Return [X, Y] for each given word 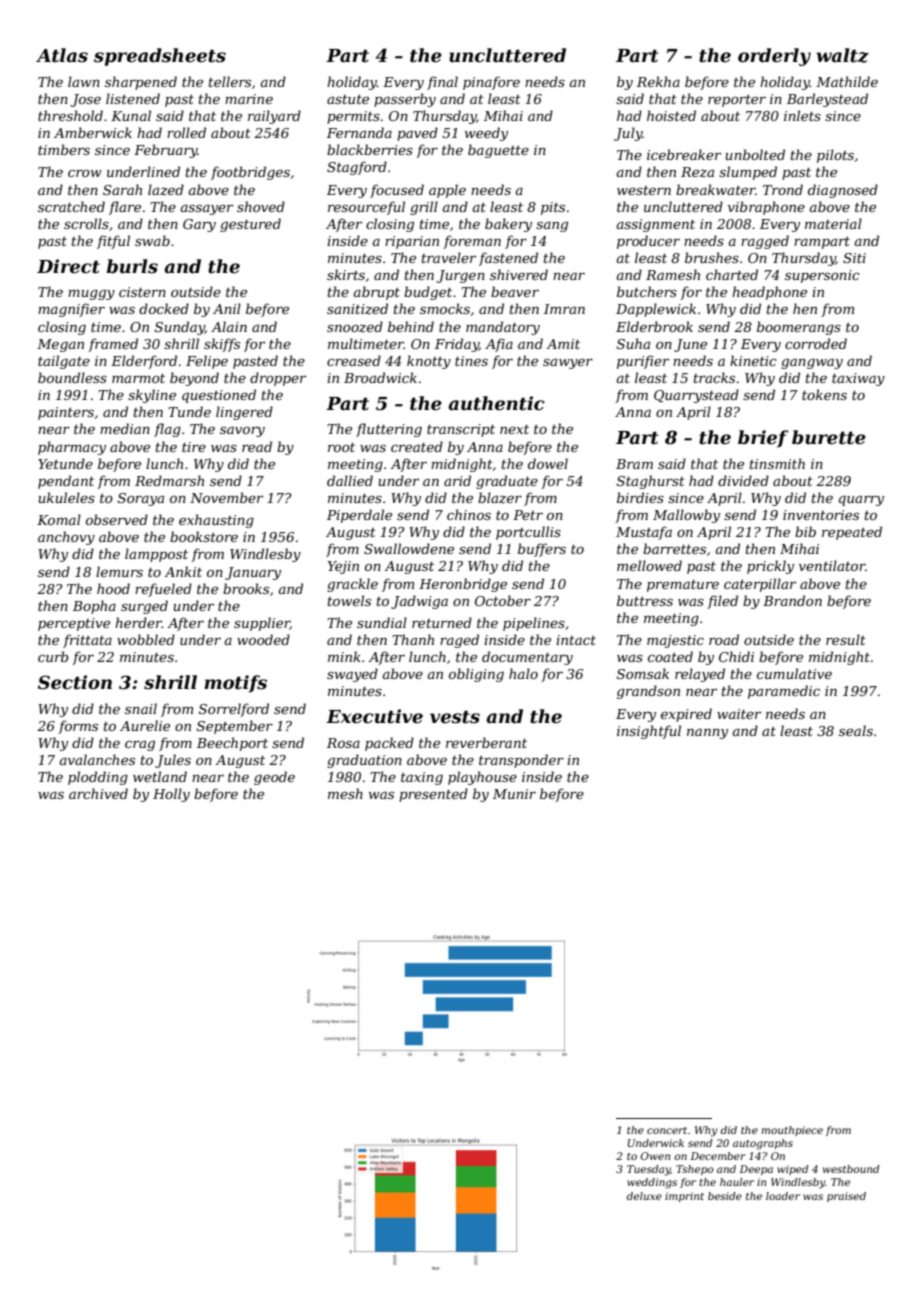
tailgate [64, 362]
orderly [774, 57]
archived [98, 793]
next [514, 429]
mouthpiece [792, 1131]
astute [348, 99]
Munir [514, 794]
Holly [171, 795]
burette [829, 437]
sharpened [141, 83]
